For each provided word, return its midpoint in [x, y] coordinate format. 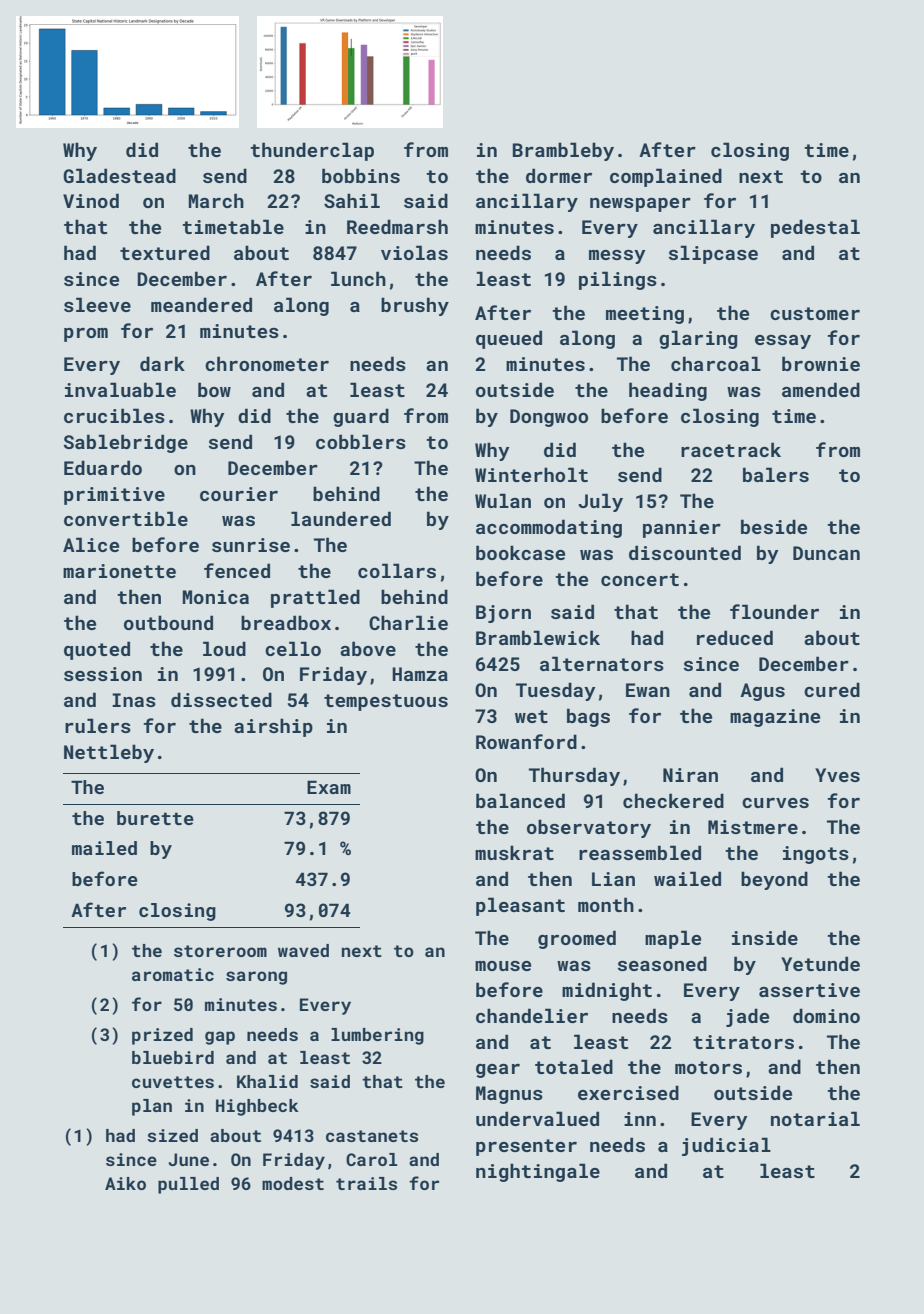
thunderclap [312, 151]
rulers [98, 725]
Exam [329, 787]
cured [832, 689]
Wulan [503, 500]
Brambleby [563, 151]
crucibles [114, 415]
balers [776, 474]
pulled [188, 1185]
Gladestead [119, 175]
